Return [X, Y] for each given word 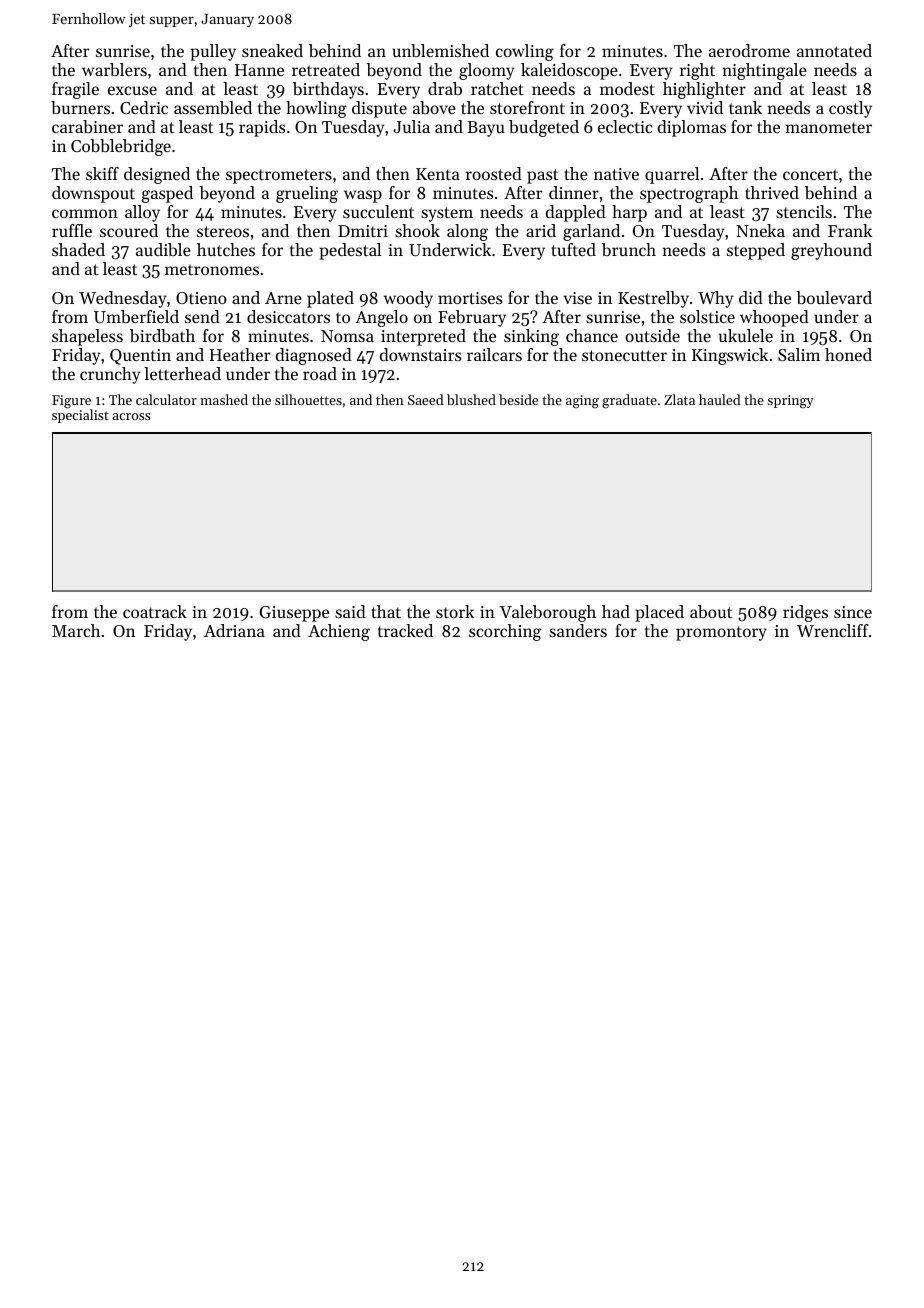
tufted [573, 249]
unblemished [440, 50]
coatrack [155, 611]
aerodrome [749, 50]
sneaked [272, 50]
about [711, 611]
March [76, 630]
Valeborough [548, 613]
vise [577, 298]
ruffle [72, 230]
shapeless [87, 337]
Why [715, 299]
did [751, 297]
